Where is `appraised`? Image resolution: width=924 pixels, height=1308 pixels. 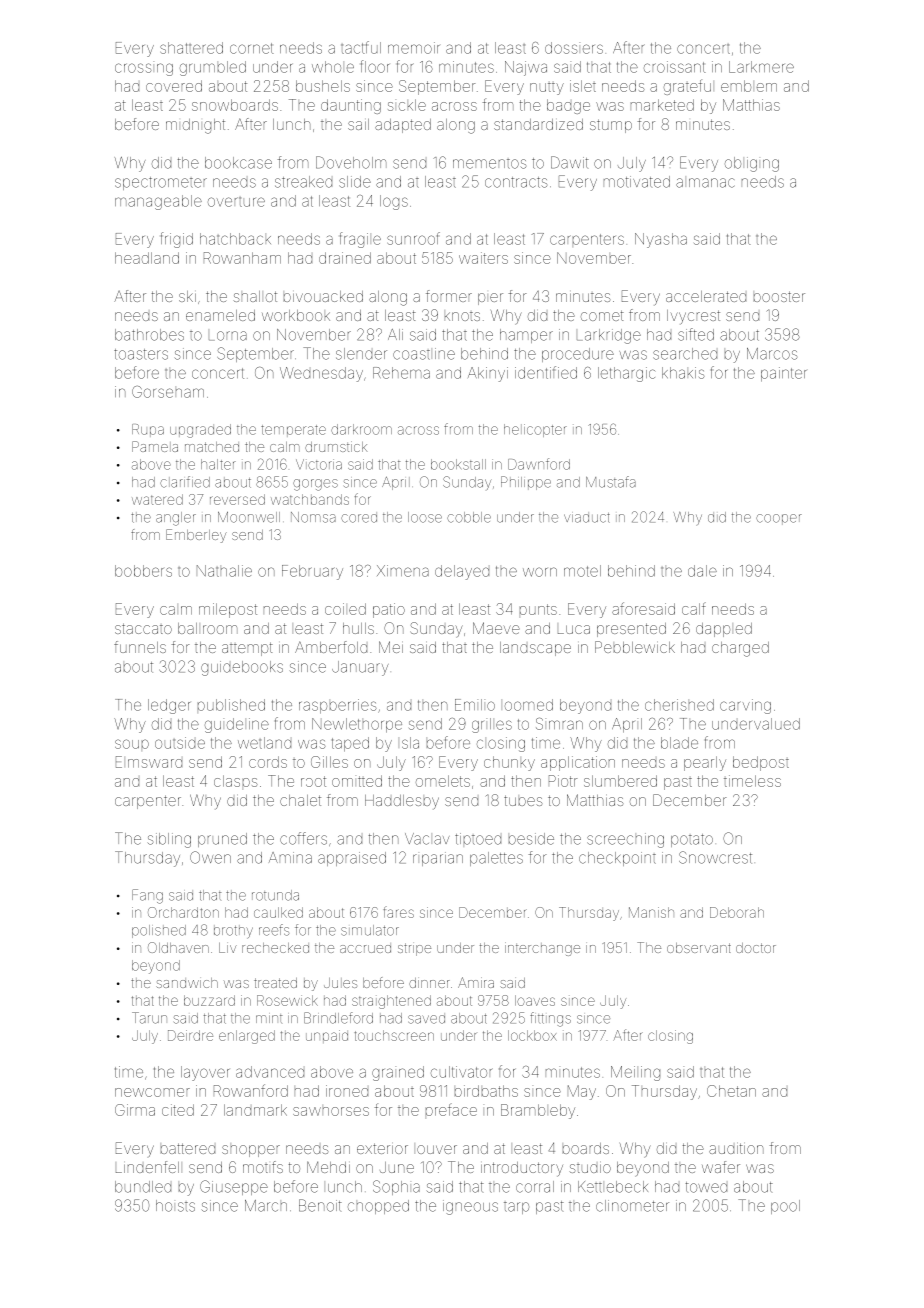 appraised is located at coordinates (352, 859).
